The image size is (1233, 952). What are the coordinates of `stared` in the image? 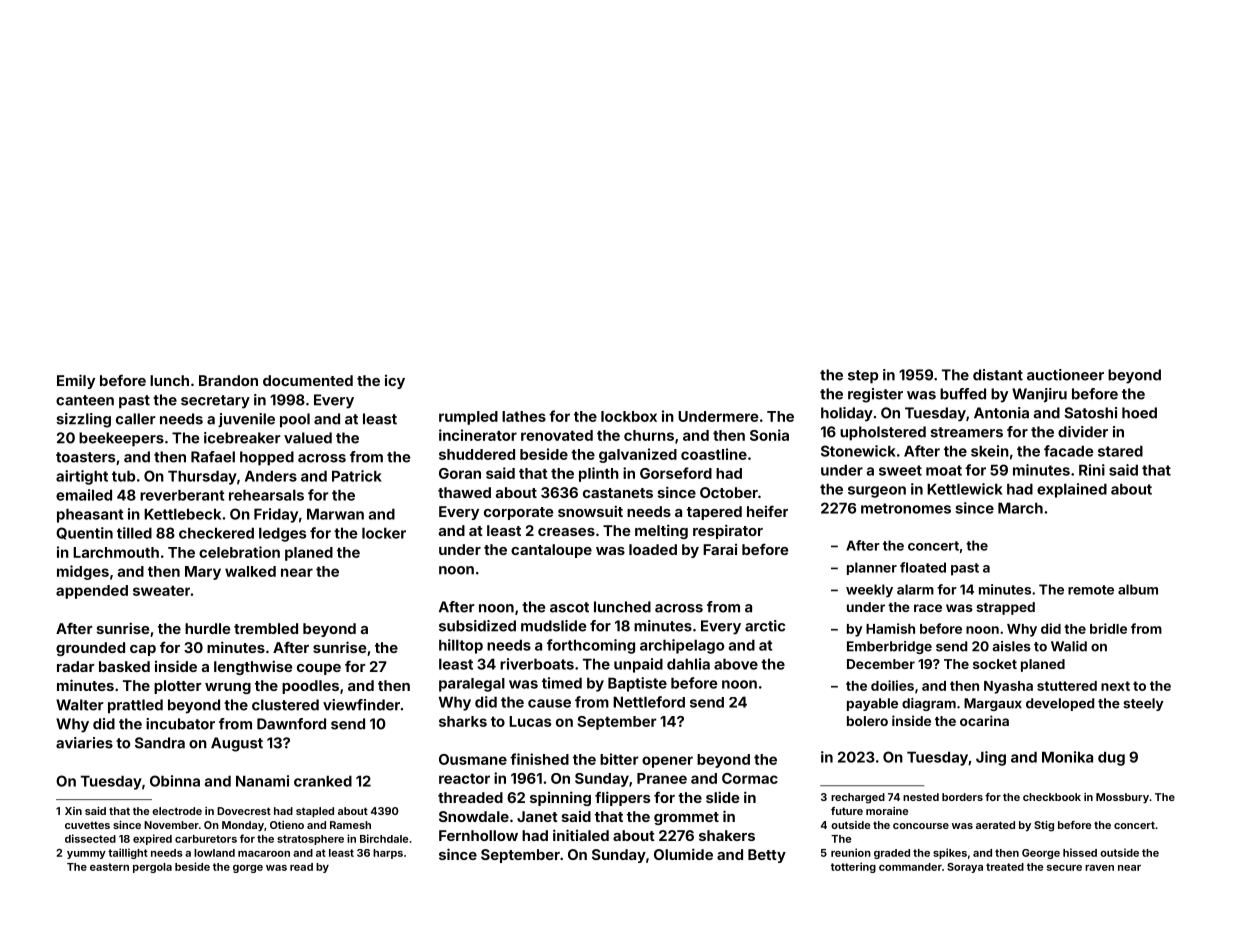 It's located at (1120, 451).
